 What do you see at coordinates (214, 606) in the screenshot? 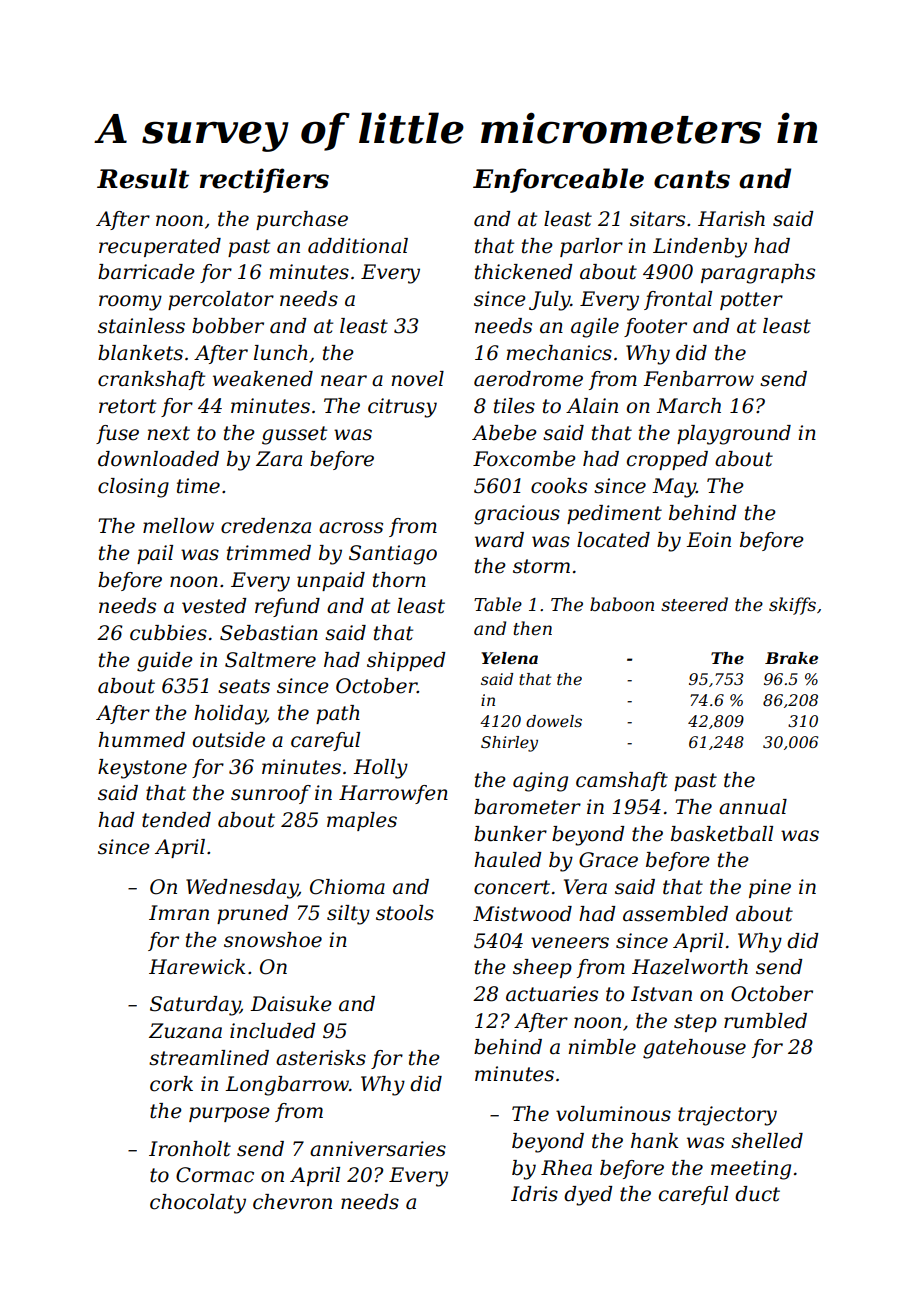
I see `vested` at bounding box center [214, 606].
